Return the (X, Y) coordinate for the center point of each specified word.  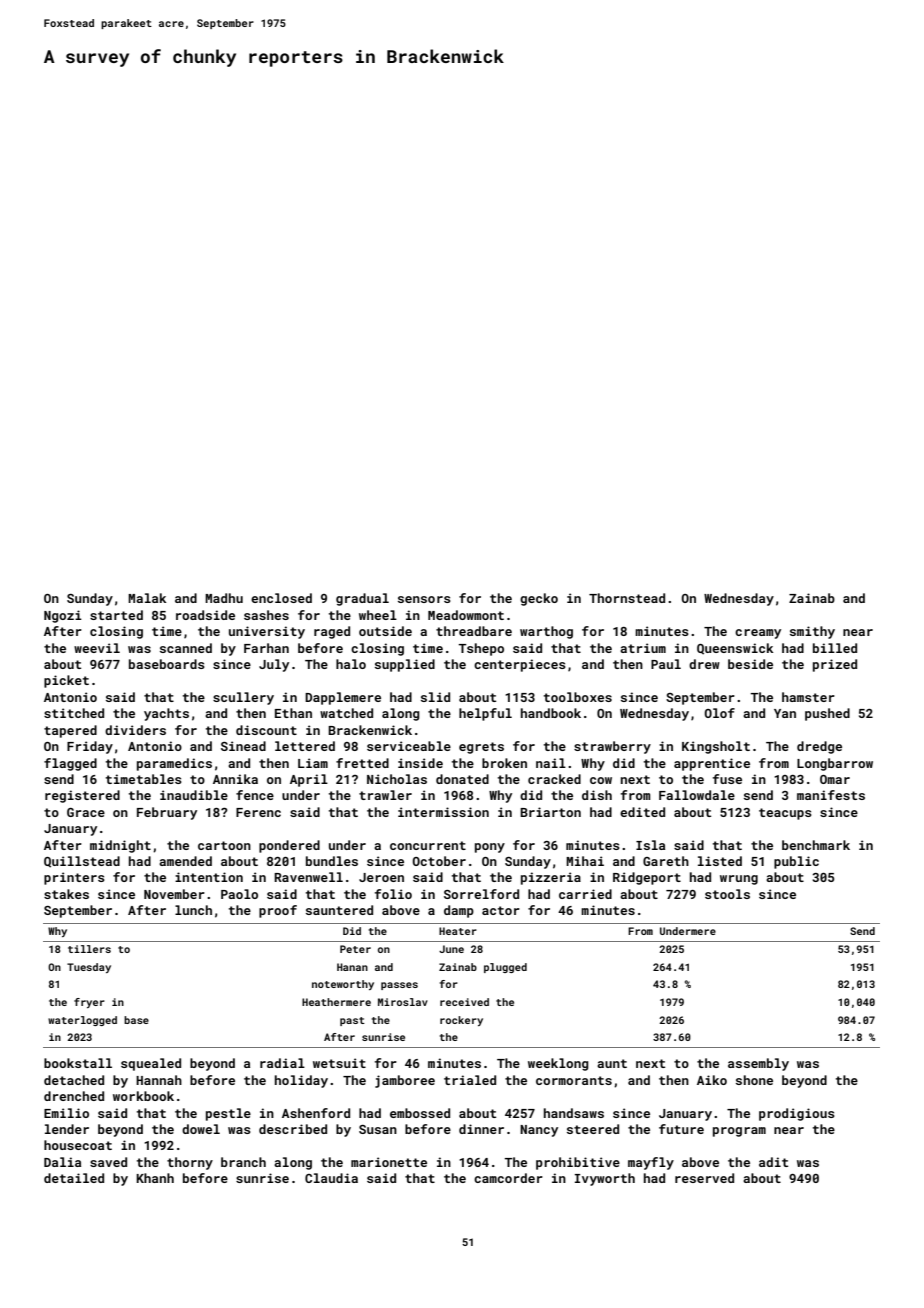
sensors (424, 599)
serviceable (409, 746)
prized (835, 665)
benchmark (816, 845)
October (439, 861)
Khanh (155, 1178)
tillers (89, 949)
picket (66, 681)
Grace (86, 812)
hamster (808, 697)
